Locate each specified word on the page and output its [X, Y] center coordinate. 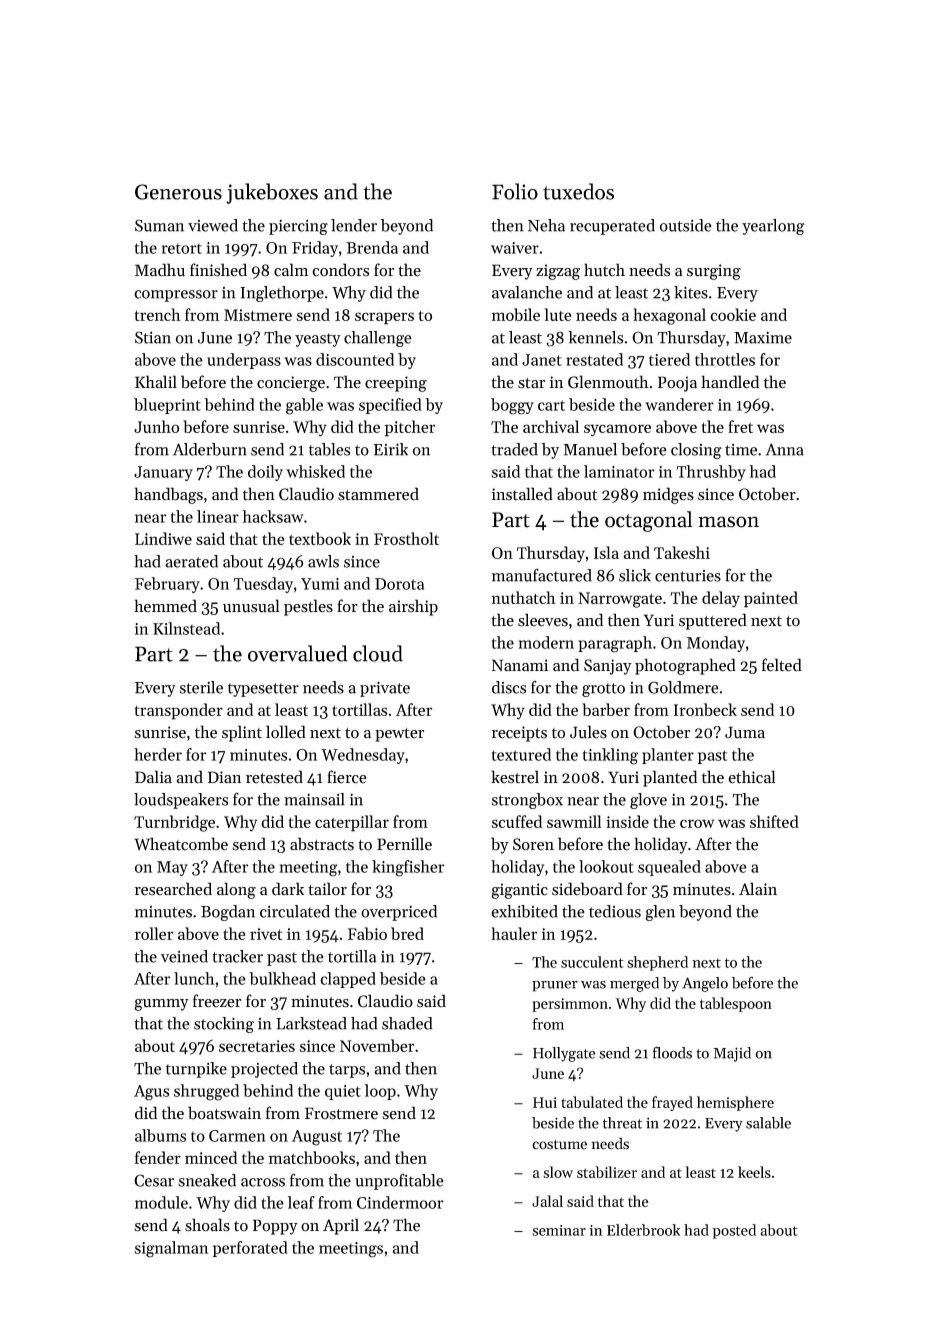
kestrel [515, 777]
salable [768, 1123]
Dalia [153, 776]
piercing [298, 227]
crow [697, 823]
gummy [161, 1005]
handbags [168, 495]
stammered [378, 494]
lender [354, 225]
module [161, 1202]
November [377, 1045]
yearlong [773, 227]
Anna [784, 449]
